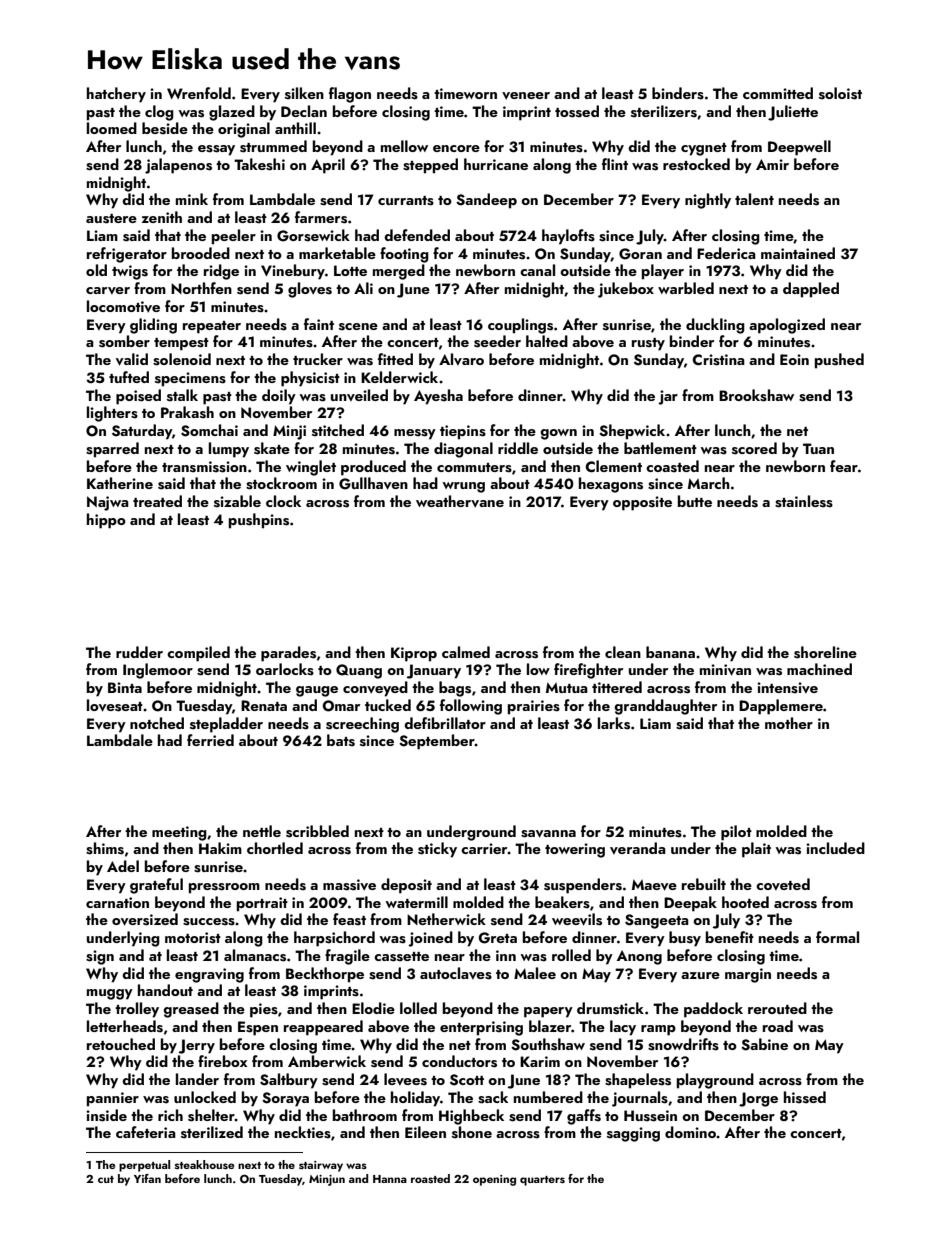 The image size is (952, 1233). I want to click on butte, so click(695, 501).
